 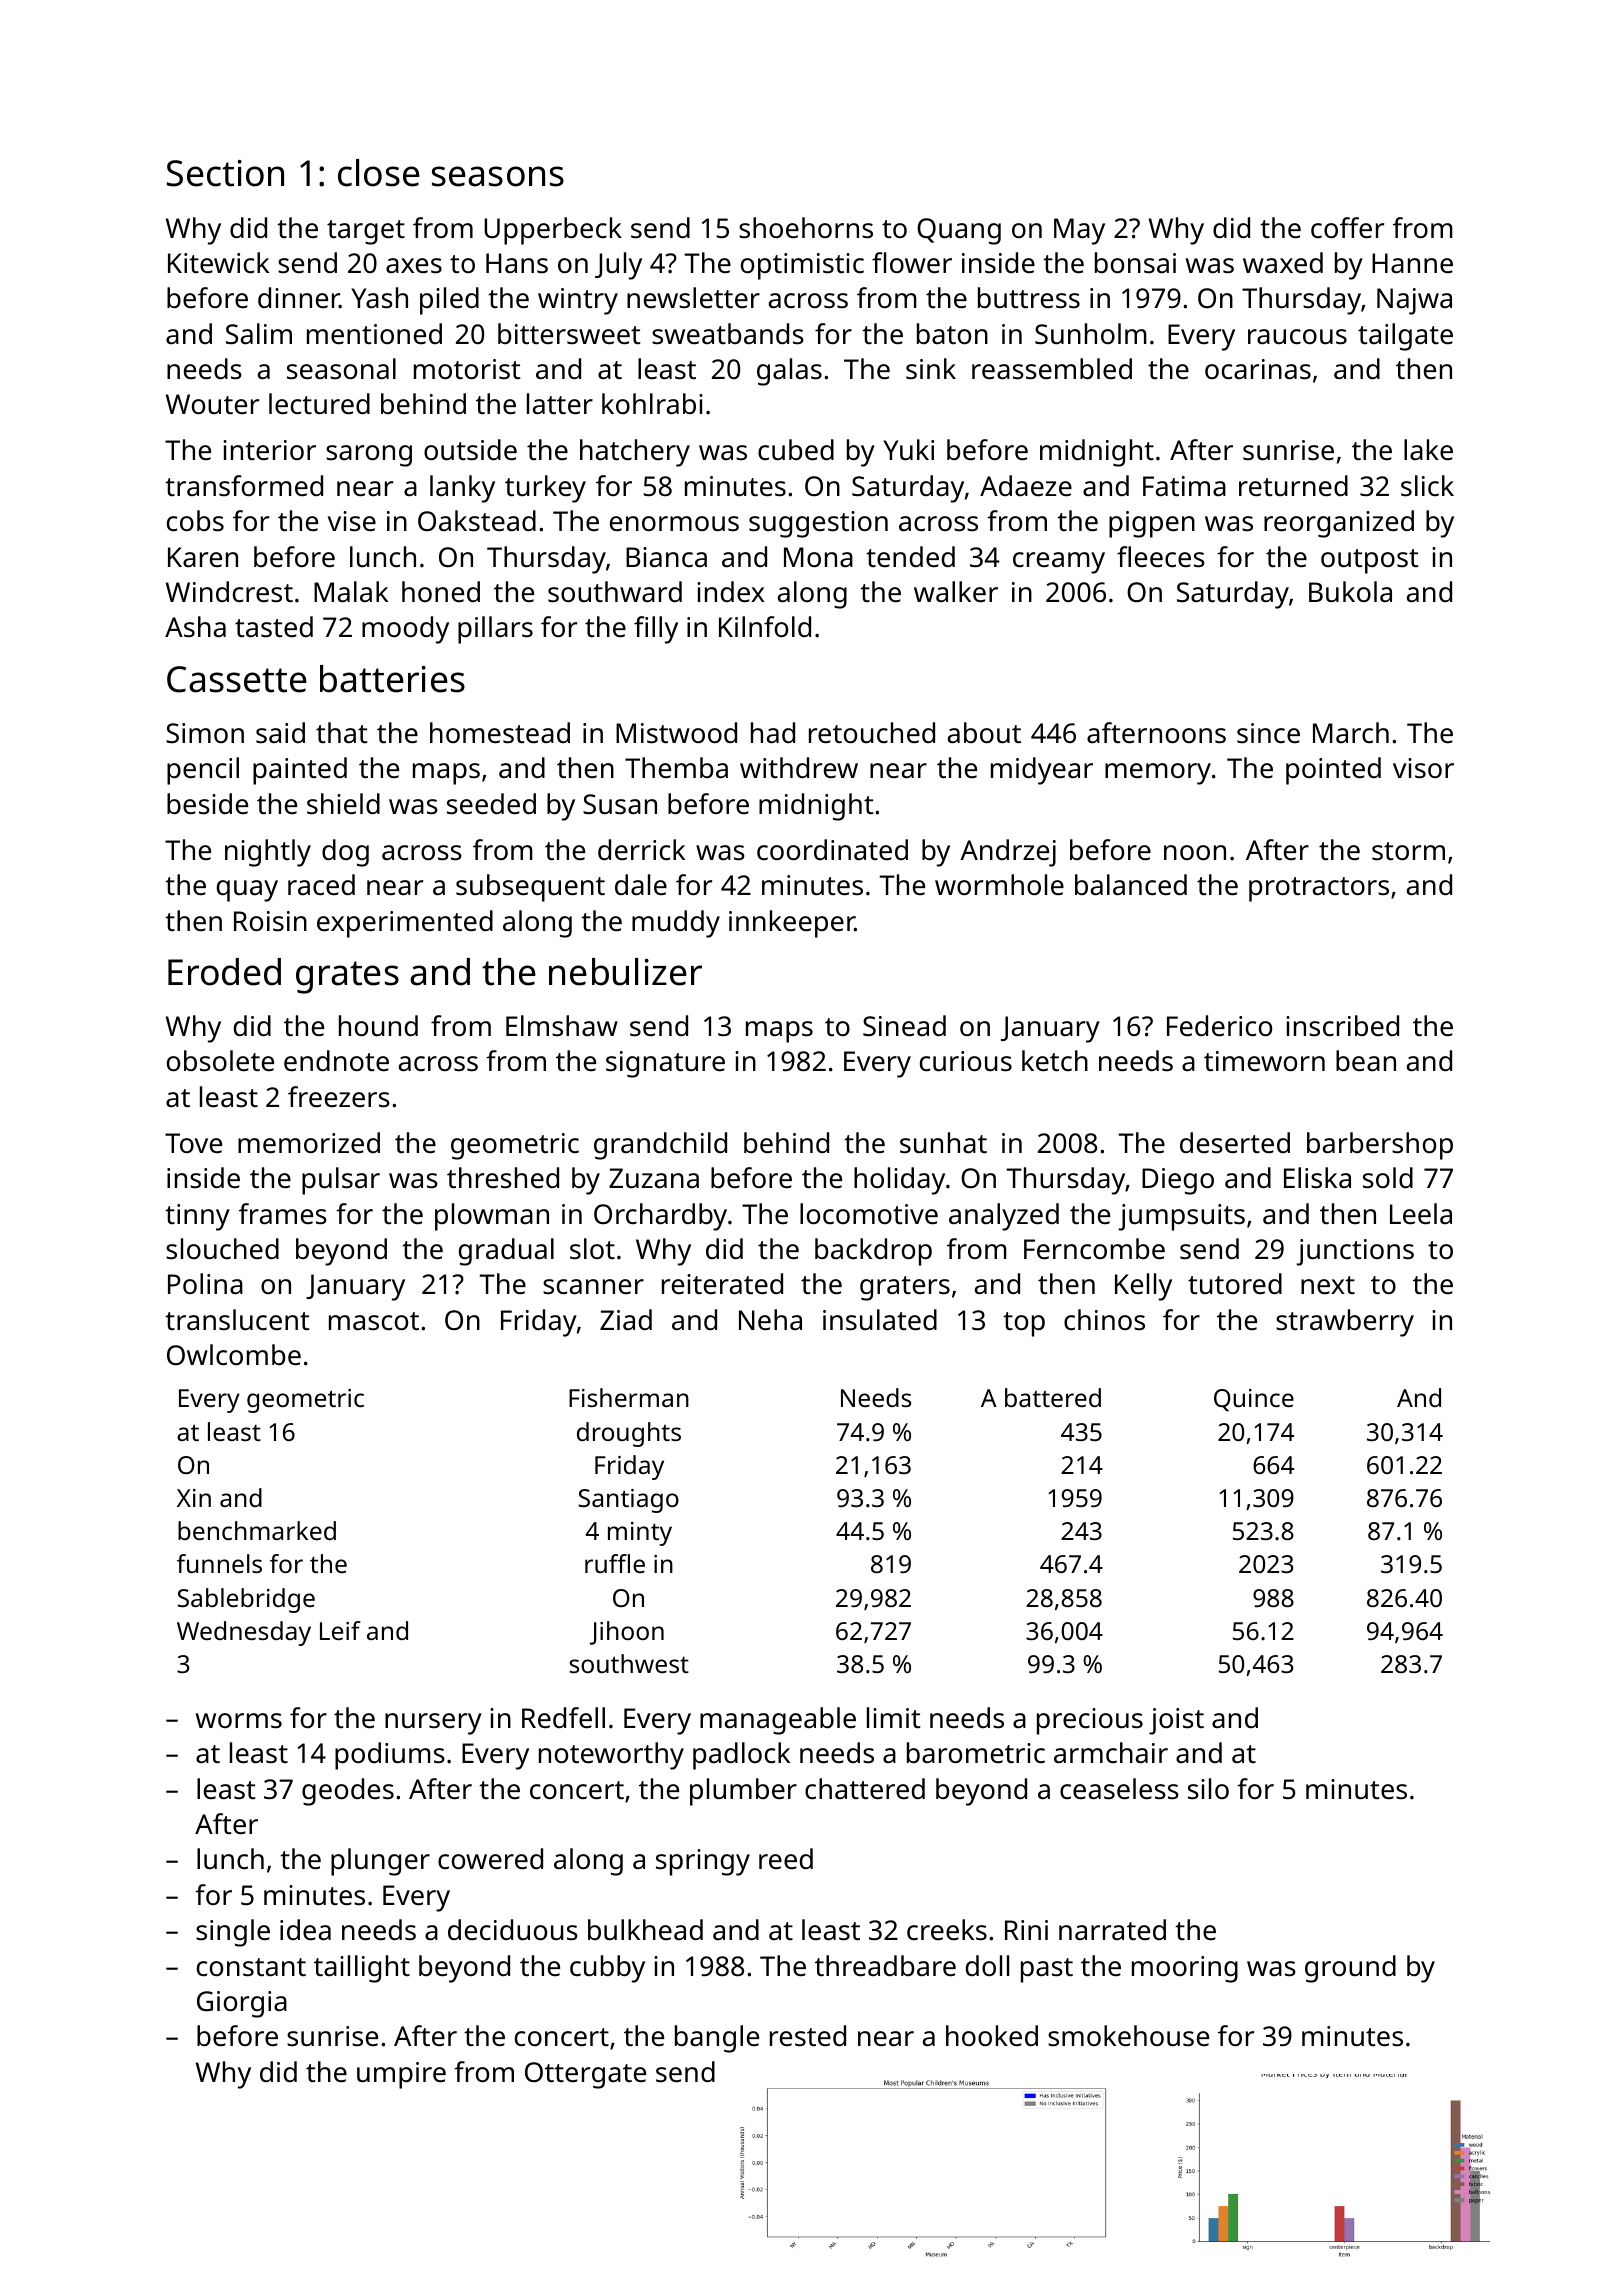 I want to click on smokehouse, so click(x=1128, y=2036).
